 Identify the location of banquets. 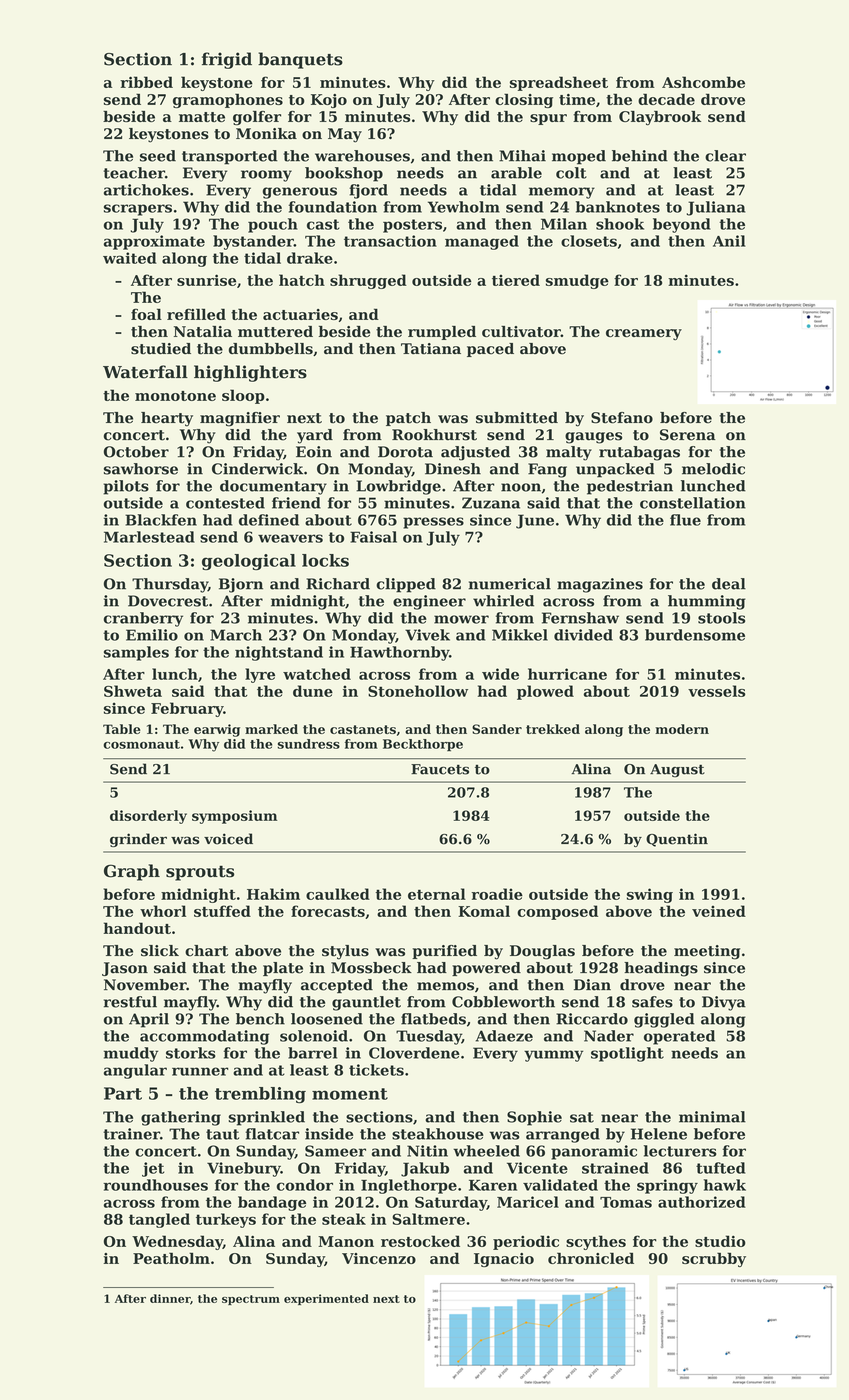
(300, 60).
